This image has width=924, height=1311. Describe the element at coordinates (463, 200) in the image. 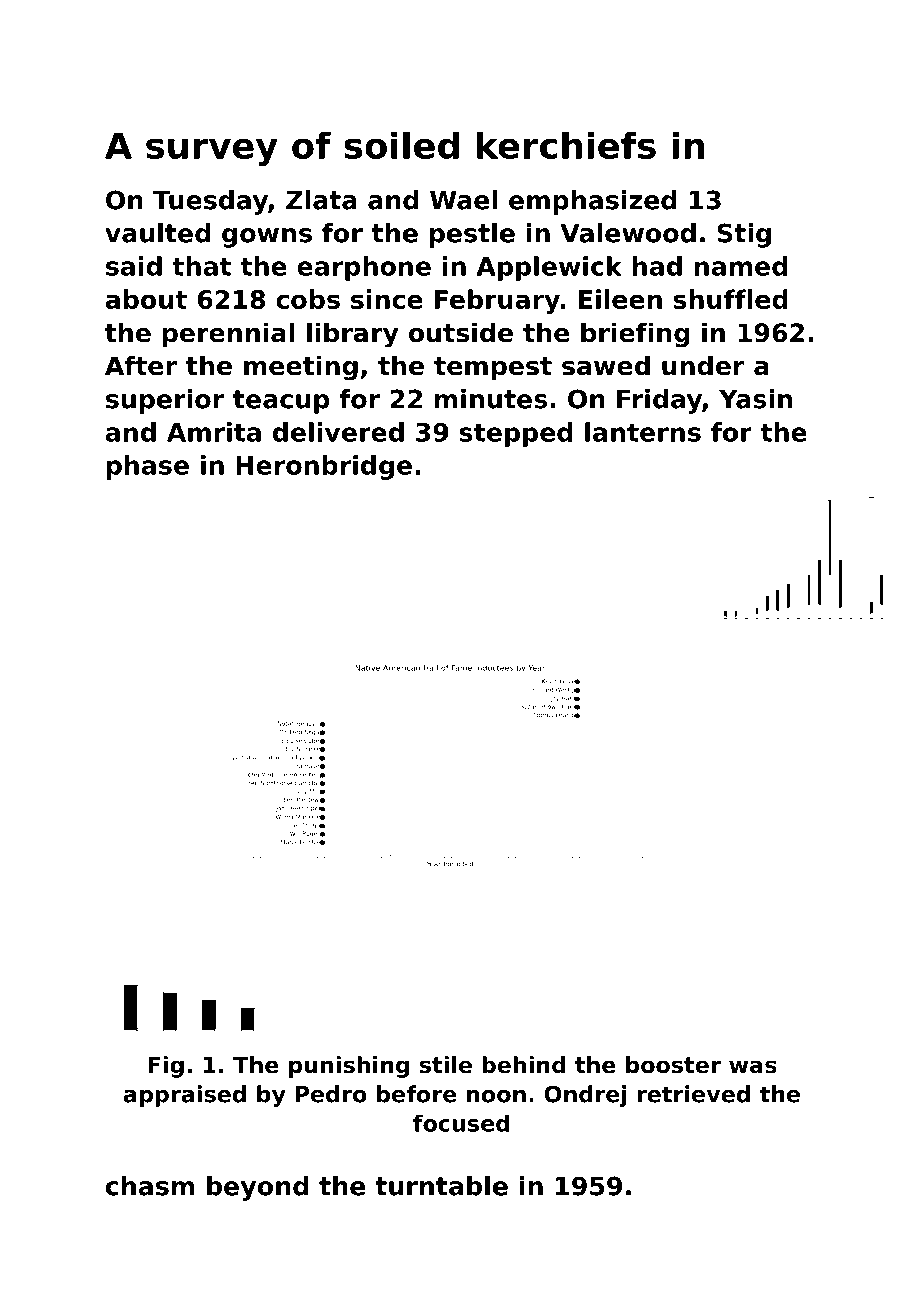

I see `Wael` at that location.
